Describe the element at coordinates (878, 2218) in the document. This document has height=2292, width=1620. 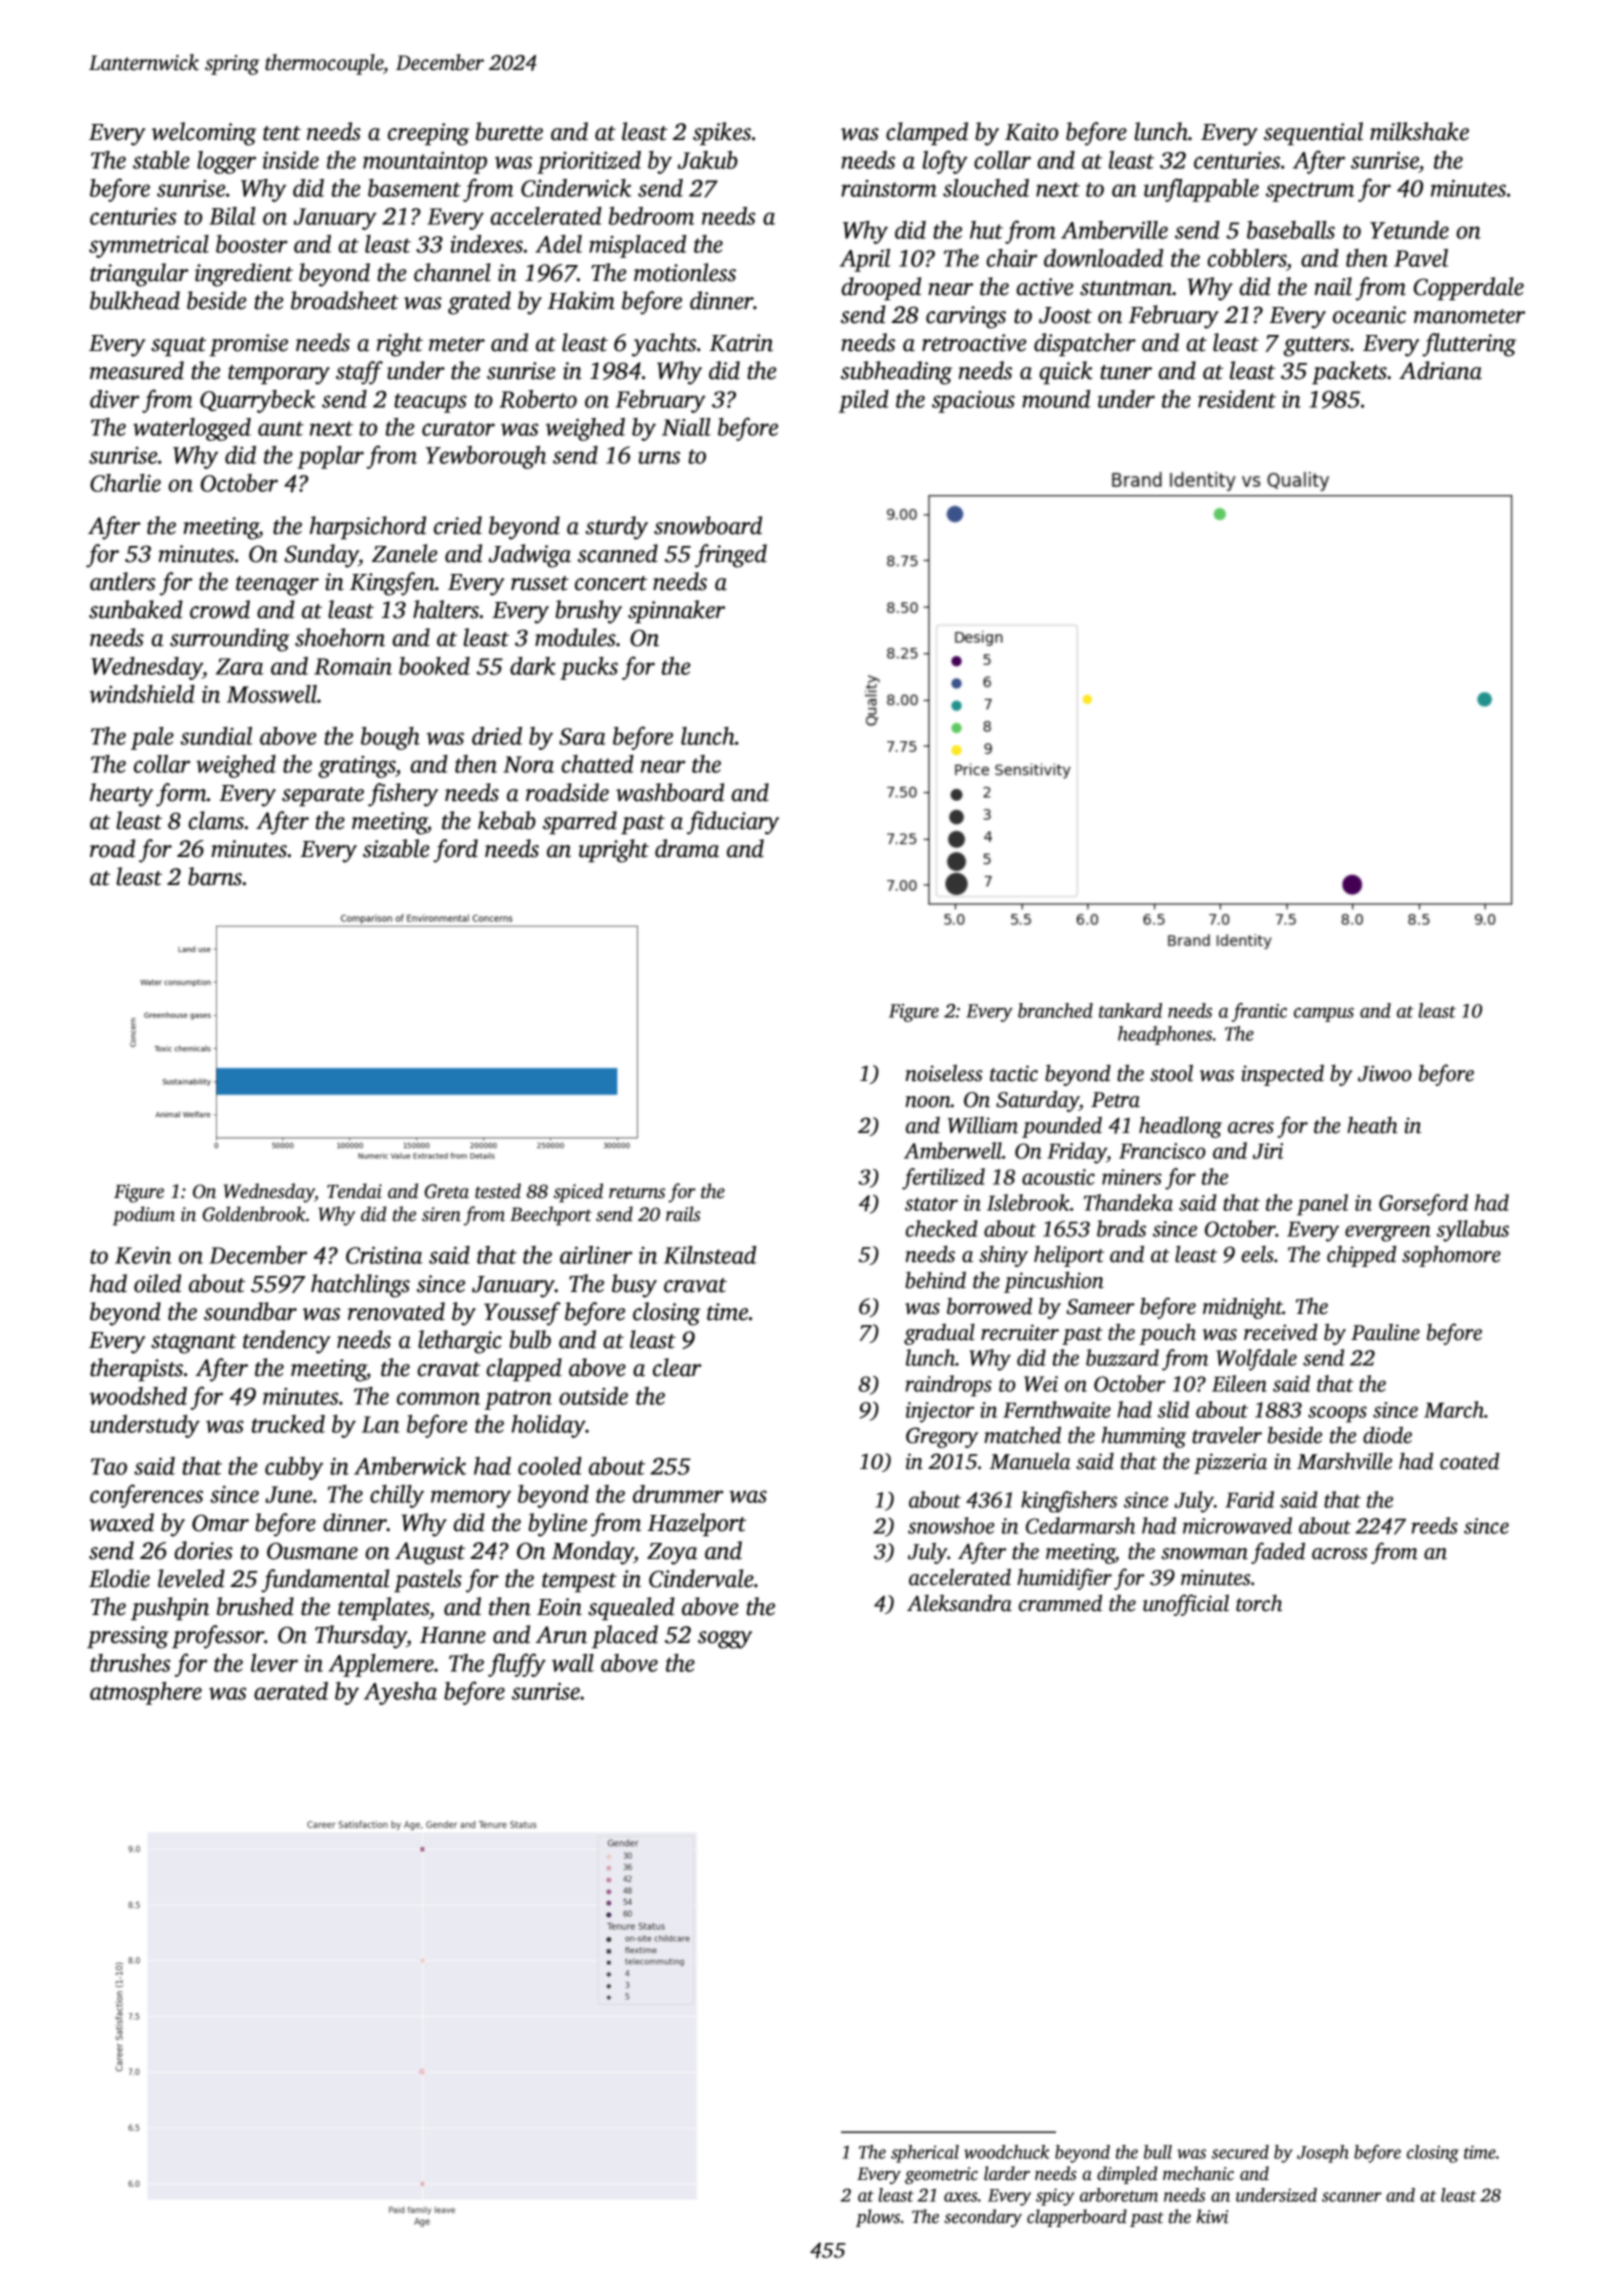
I see `plows` at that location.
